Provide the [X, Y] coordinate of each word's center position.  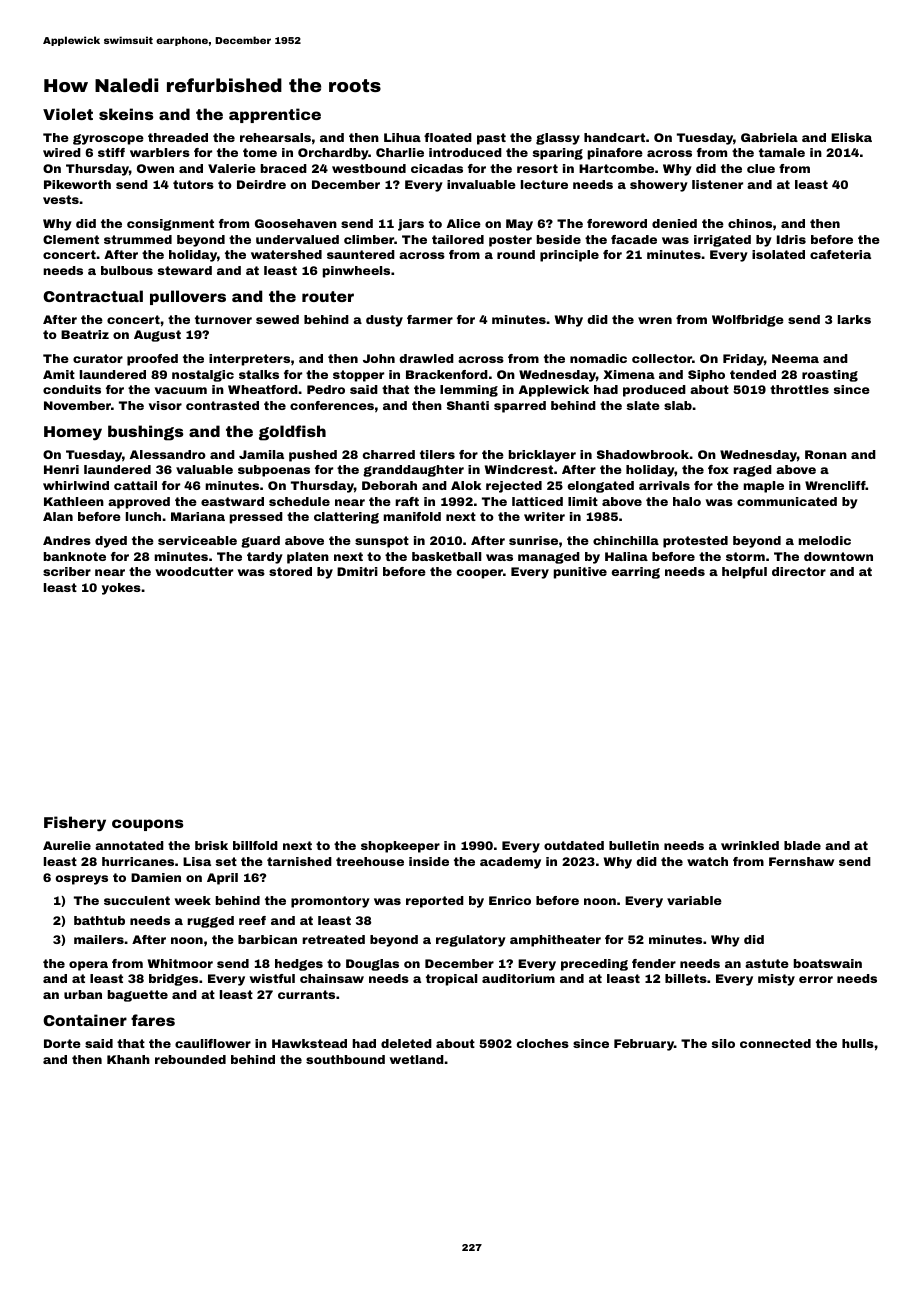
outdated [574, 845]
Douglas [372, 965]
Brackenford [447, 374]
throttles [799, 389]
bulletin [634, 845]
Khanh [128, 1059]
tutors [193, 184]
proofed [152, 360]
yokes [121, 589]
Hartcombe [616, 168]
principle [569, 256]
